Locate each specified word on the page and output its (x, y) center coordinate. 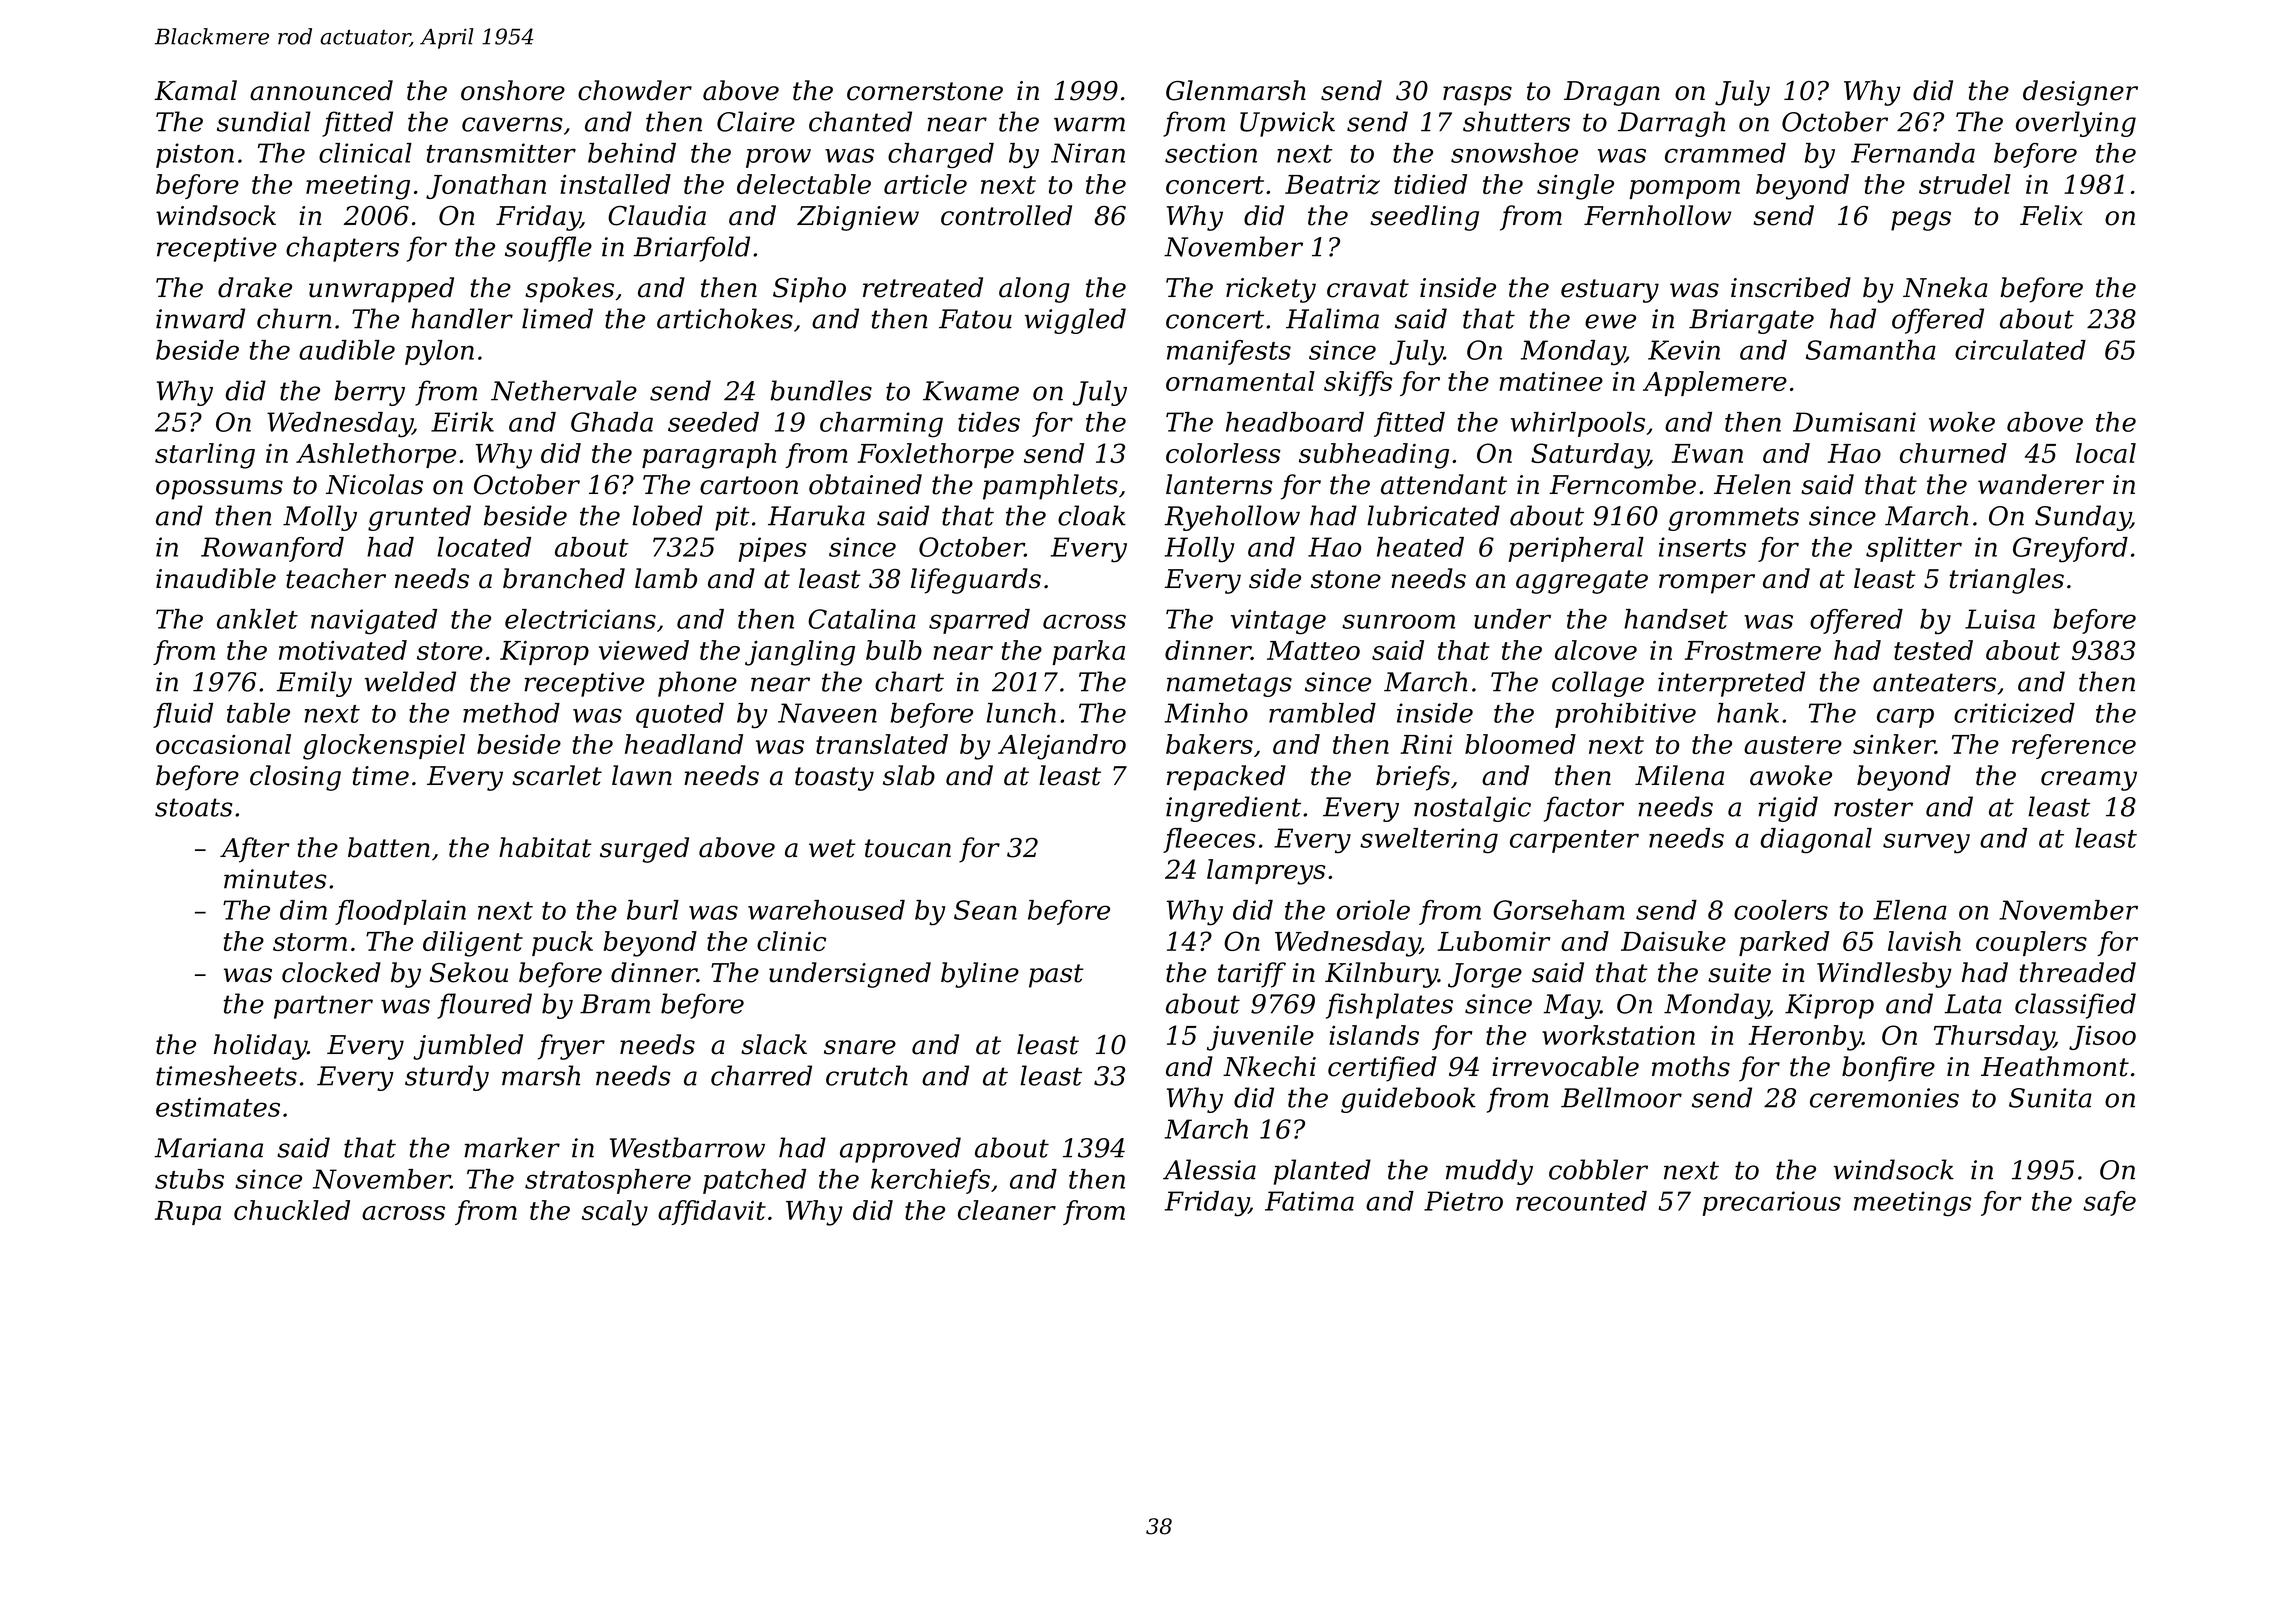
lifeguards (976, 581)
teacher (336, 578)
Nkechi (1269, 1066)
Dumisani (1854, 422)
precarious (1771, 1203)
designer (2080, 93)
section (1211, 153)
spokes (569, 290)
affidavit (712, 1212)
